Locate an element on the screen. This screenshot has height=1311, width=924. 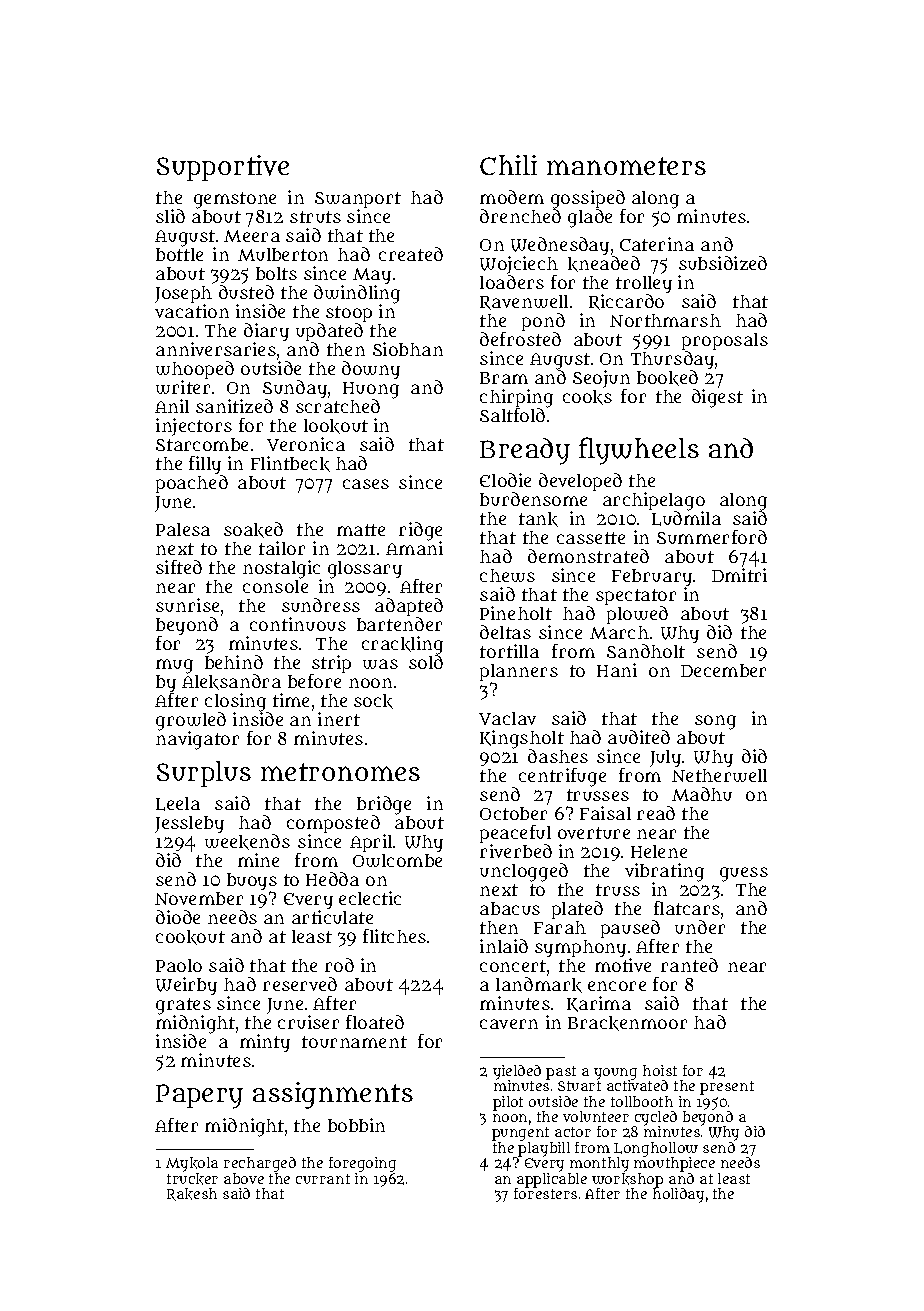
Ludmila is located at coordinates (686, 519).
